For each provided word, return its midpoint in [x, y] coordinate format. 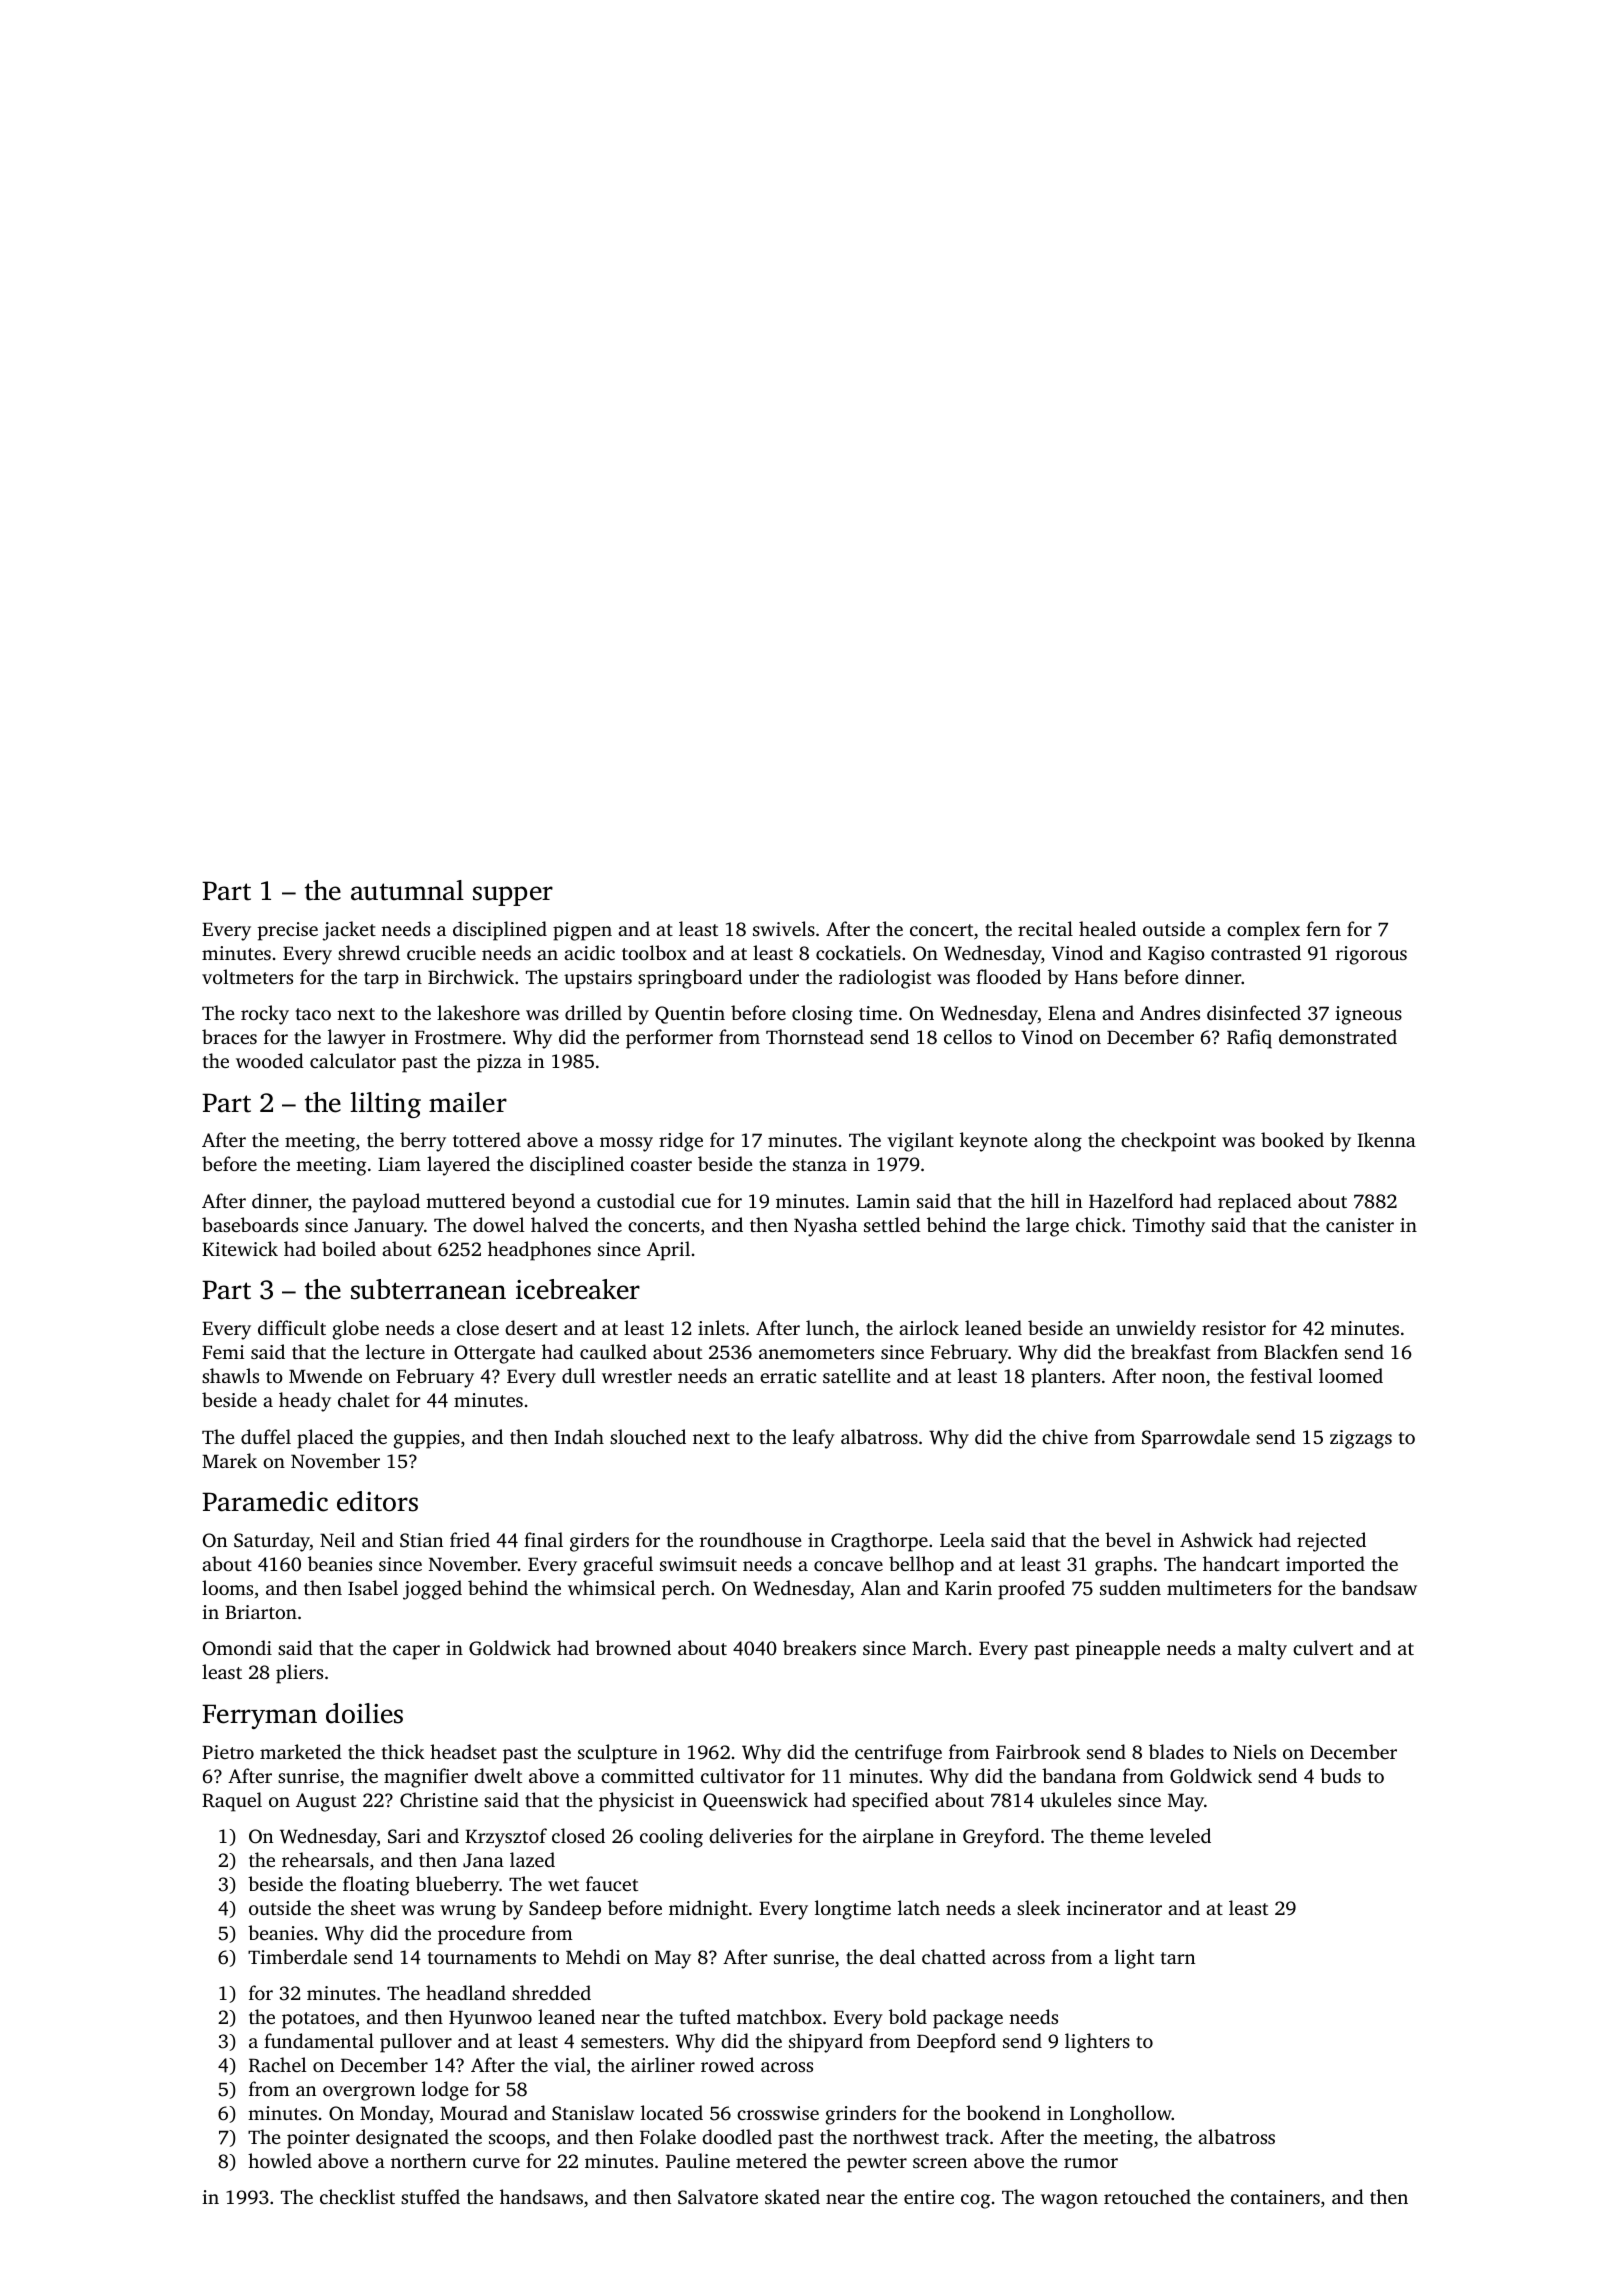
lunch [830, 1327]
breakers [819, 1647]
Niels [1254, 1751]
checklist [357, 2196]
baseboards [250, 1224]
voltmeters [247, 976]
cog [975, 2201]
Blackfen [1301, 1351]
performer [669, 1039]
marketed [301, 1751]
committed [647, 1775]
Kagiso [1176, 955]
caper [416, 1652]
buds [1340, 1775]
